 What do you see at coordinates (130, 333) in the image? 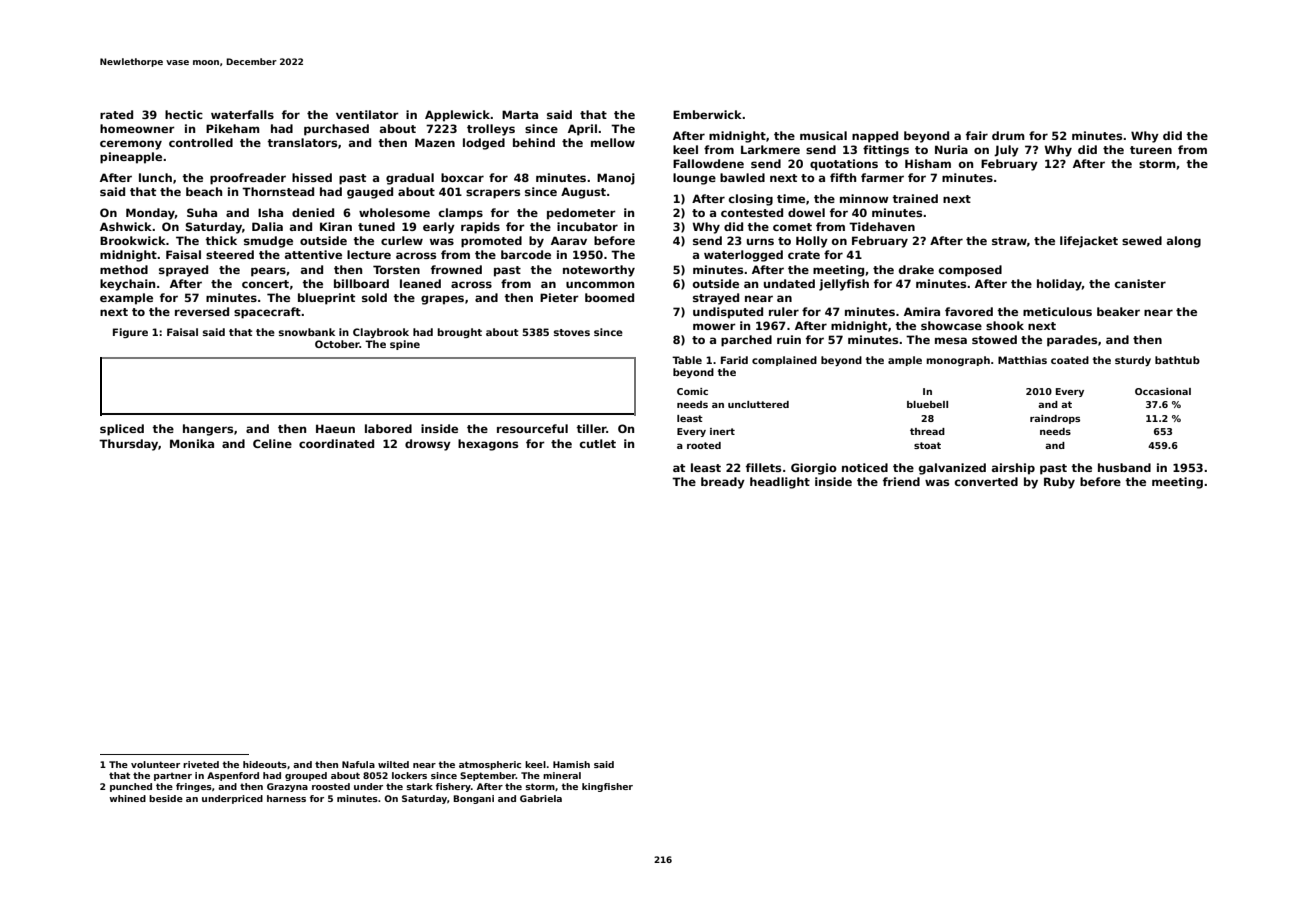
I see `Figure` at bounding box center [130, 333].
